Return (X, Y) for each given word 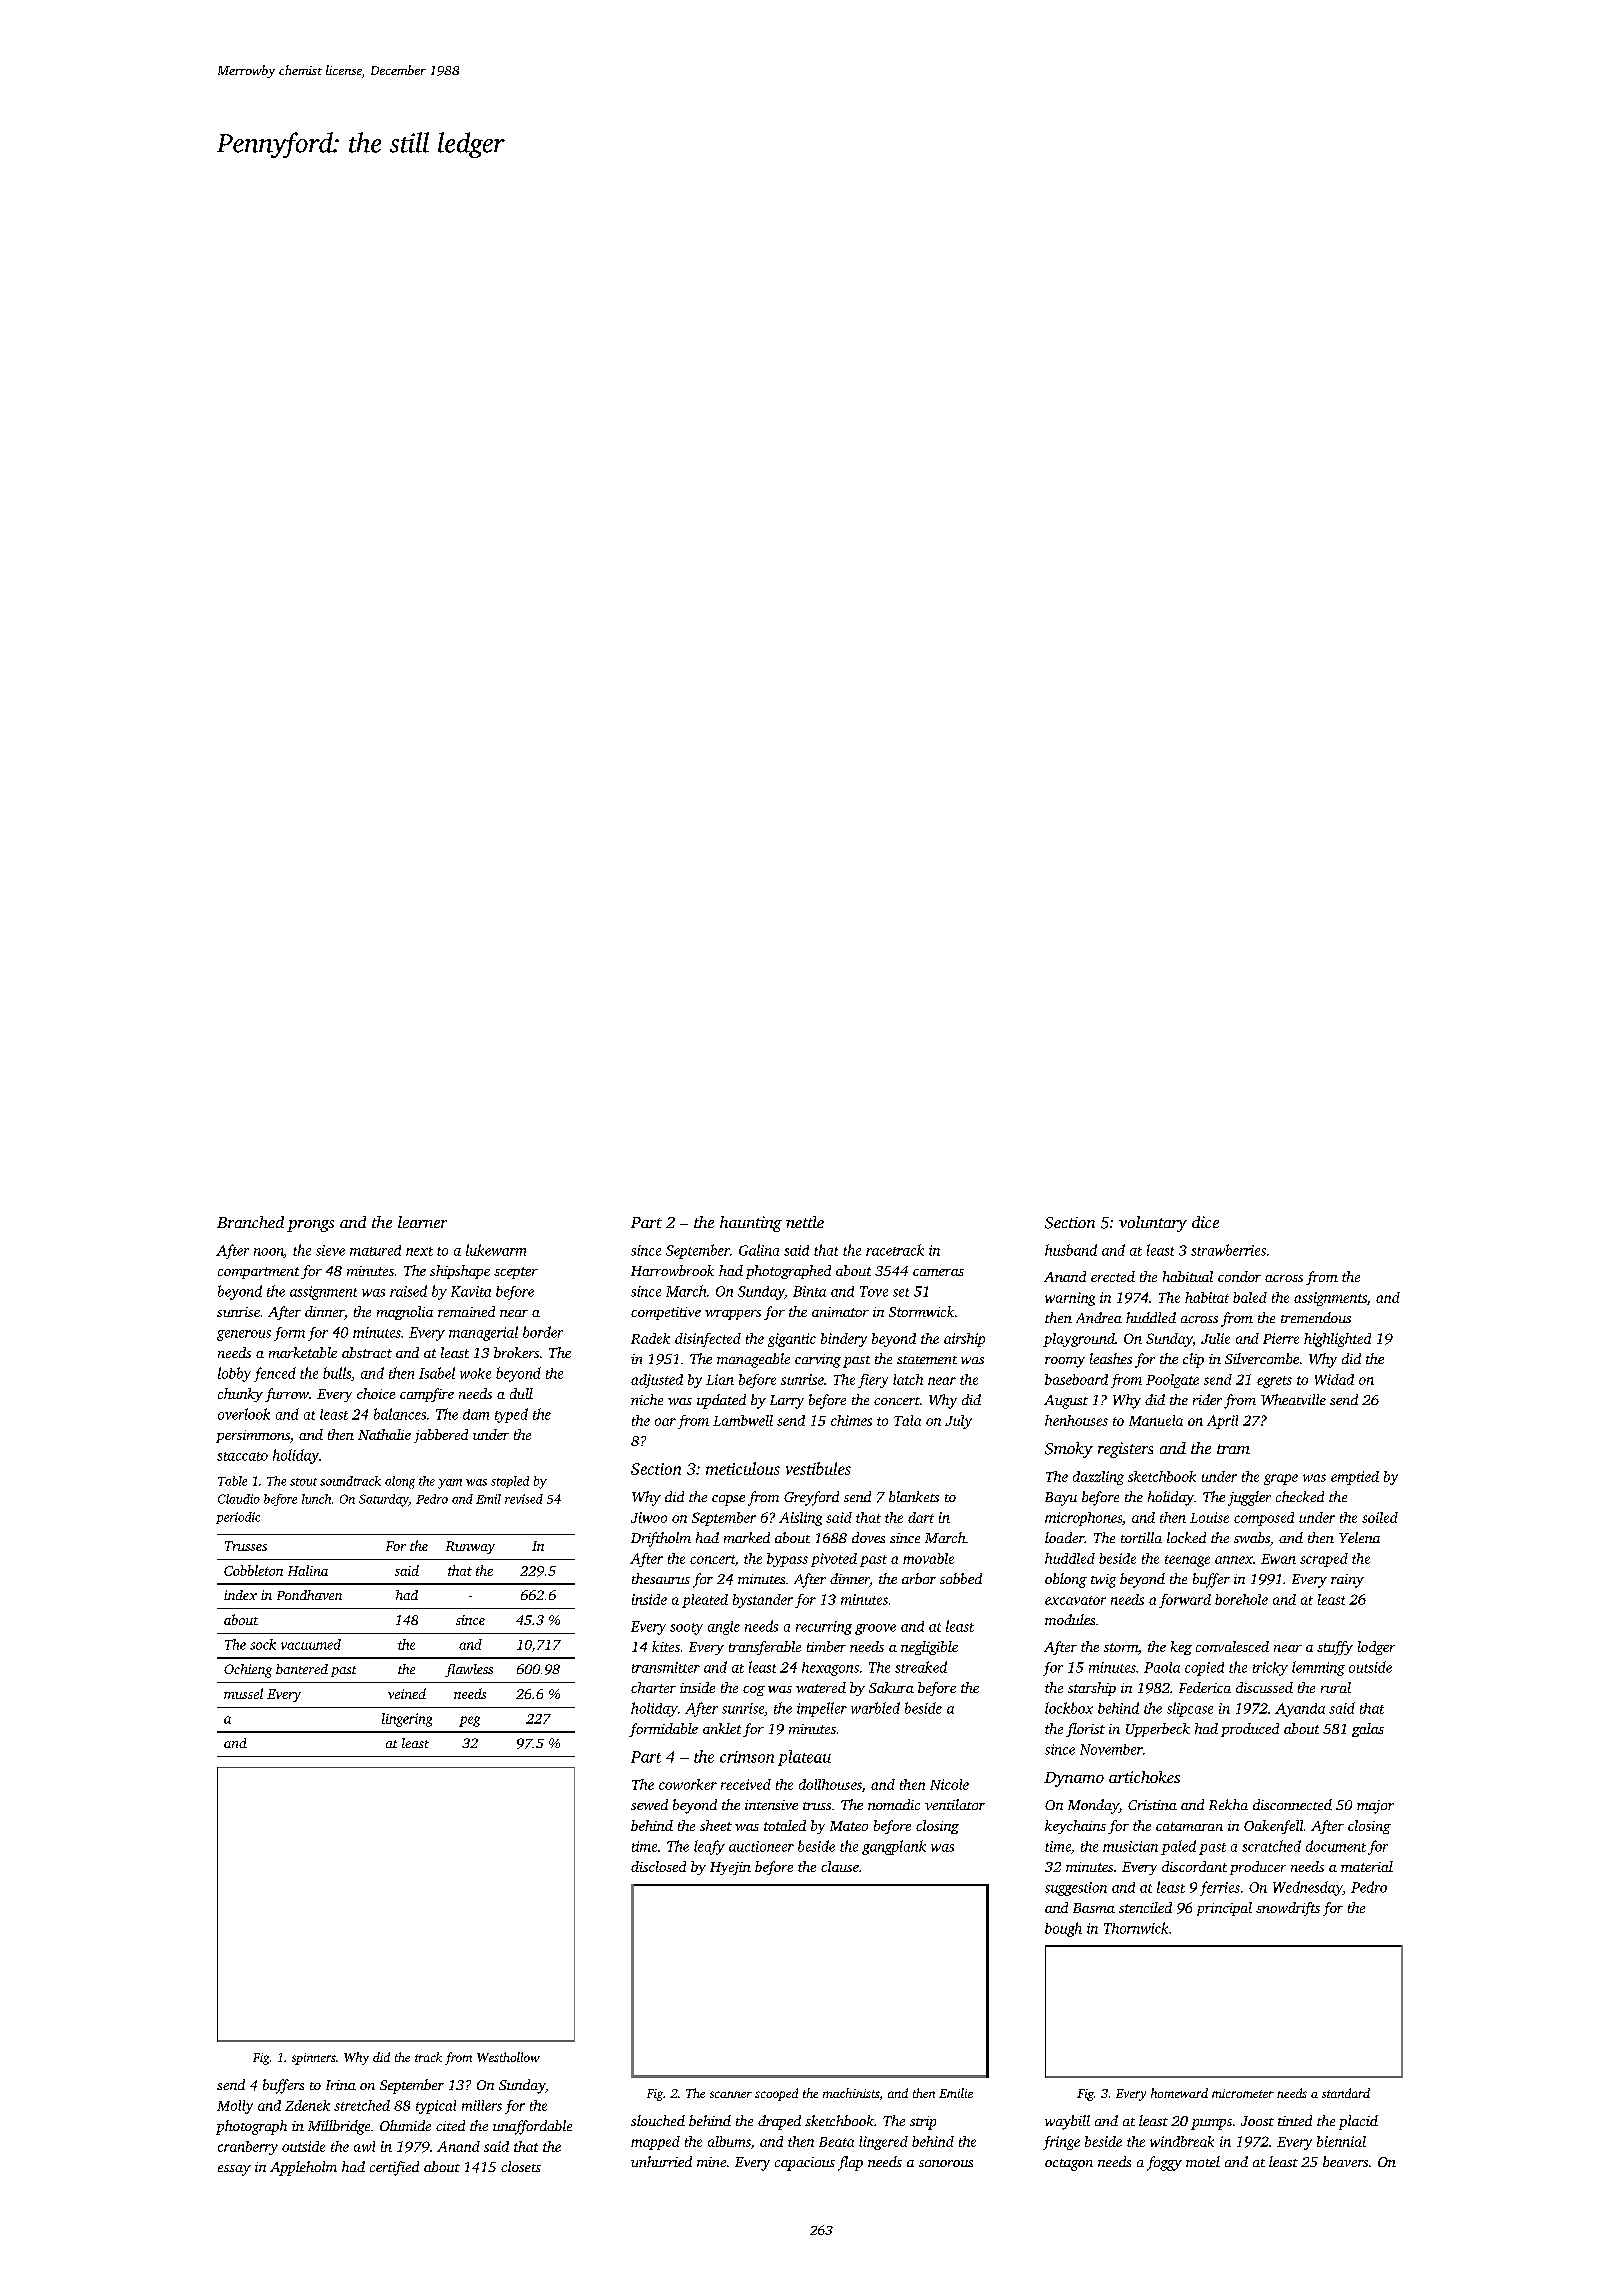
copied (1204, 1669)
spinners (314, 2059)
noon (269, 1253)
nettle (805, 1222)
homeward (1179, 2093)
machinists (851, 2093)
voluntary (1153, 1224)
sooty (686, 1629)
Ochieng (248, 1671)
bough (1063, 1929)
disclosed (658, 1866)
